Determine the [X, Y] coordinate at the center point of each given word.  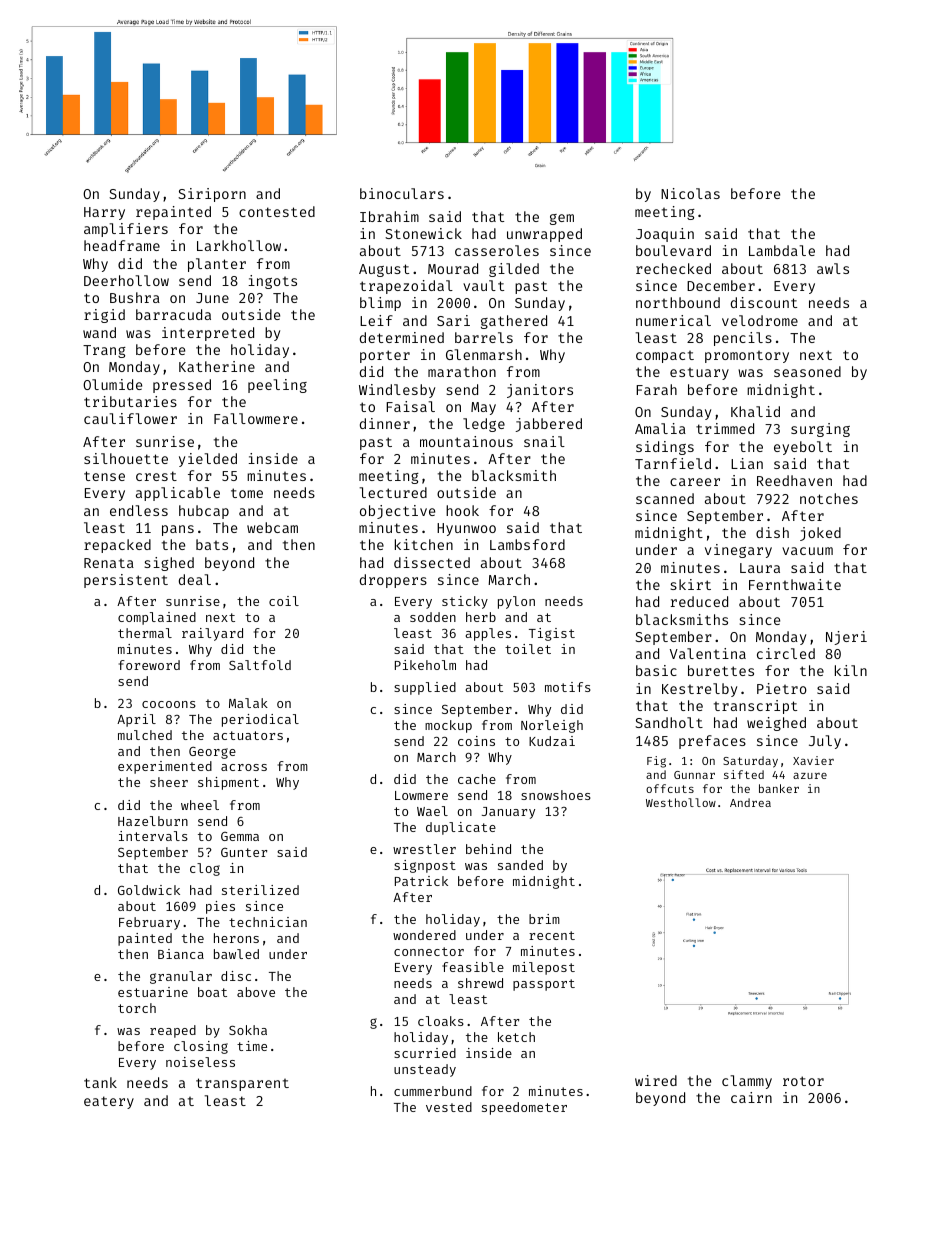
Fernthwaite [795, 584]
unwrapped [544, 235]
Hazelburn [153, 821]
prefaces [712, 742]
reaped [173, 1031]
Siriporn [212, 195]
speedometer [524, 1108]
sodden [433, 617]
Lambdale [782, 250]
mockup [448, 726]
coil [284, 601]
